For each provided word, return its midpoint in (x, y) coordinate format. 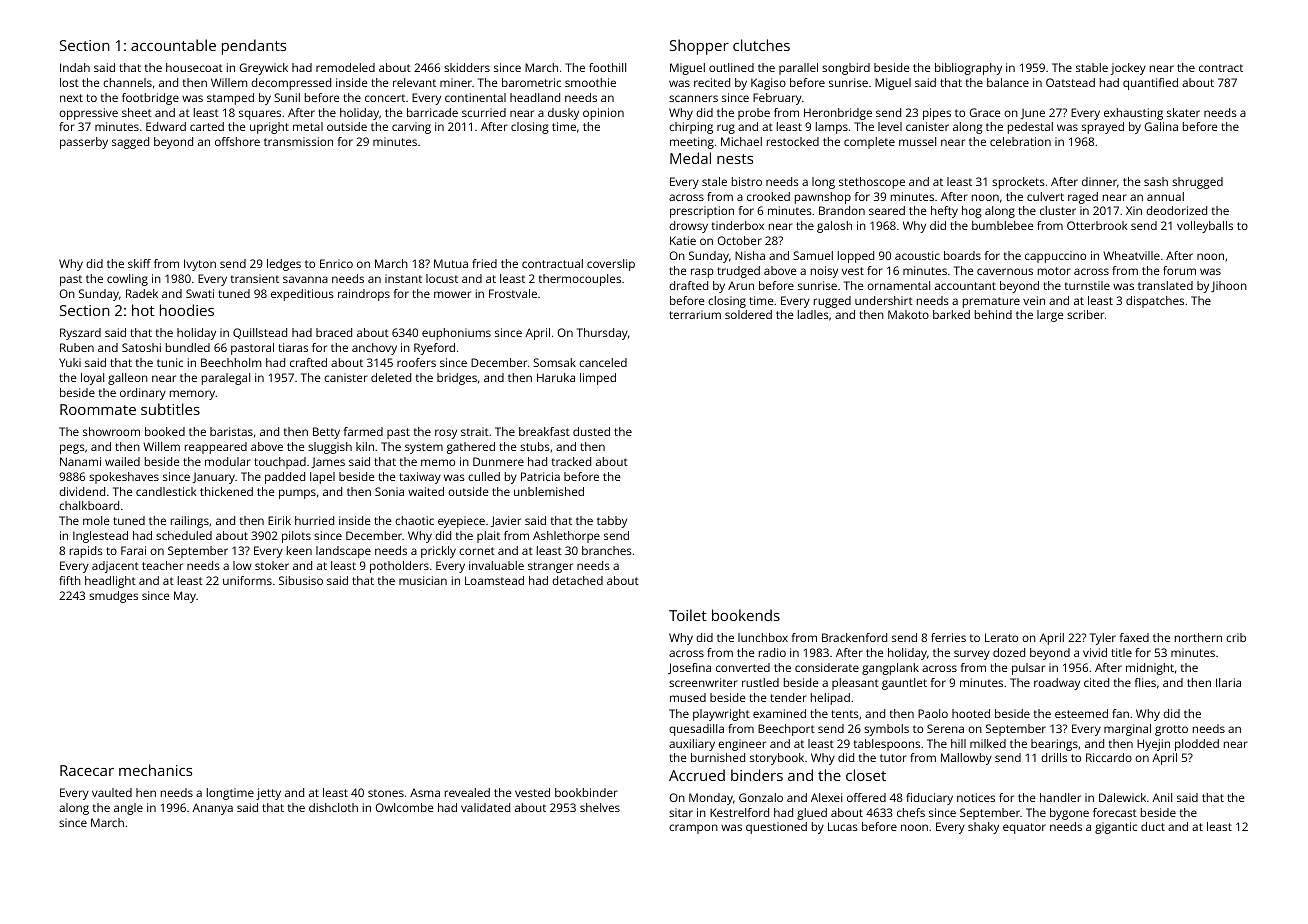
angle (128, 809)
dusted (591, 431)
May (185, 597)
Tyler (1103, 639)
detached (577, 580)
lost (69, 82)
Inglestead (100, 537)
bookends (746, 615)
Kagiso (768, 84)
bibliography (968, 69)
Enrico (336, 263)
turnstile (1087, 285)
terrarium (695, 314)
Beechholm (231, 362)
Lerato (1001, 637)
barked (951, 314)
